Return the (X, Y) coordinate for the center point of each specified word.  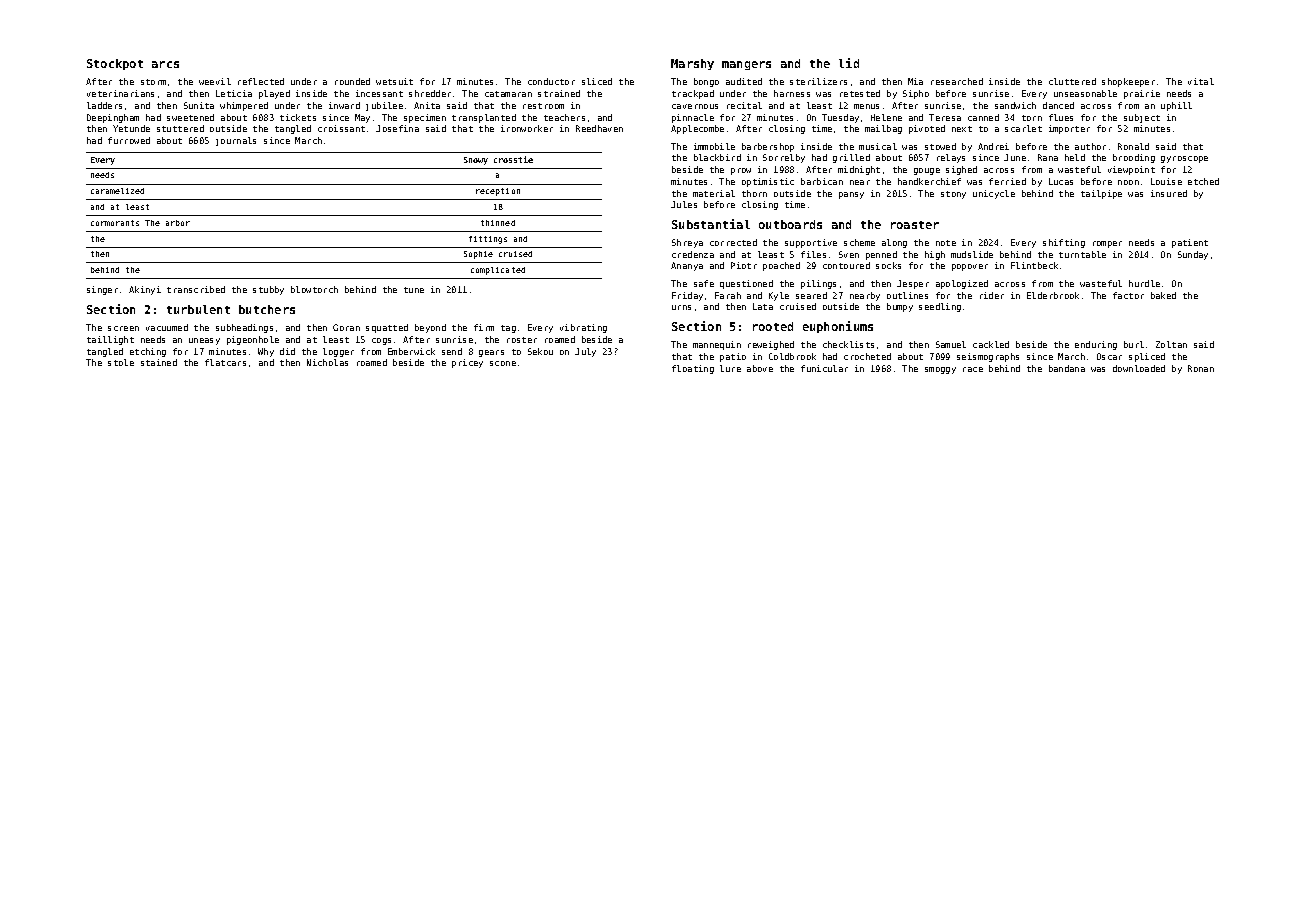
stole (121, 362)
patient (1190, 243)
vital (1201, 81)
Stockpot (115, 64)
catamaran (508, 94)
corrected (733, 242)
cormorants (115, 223)
